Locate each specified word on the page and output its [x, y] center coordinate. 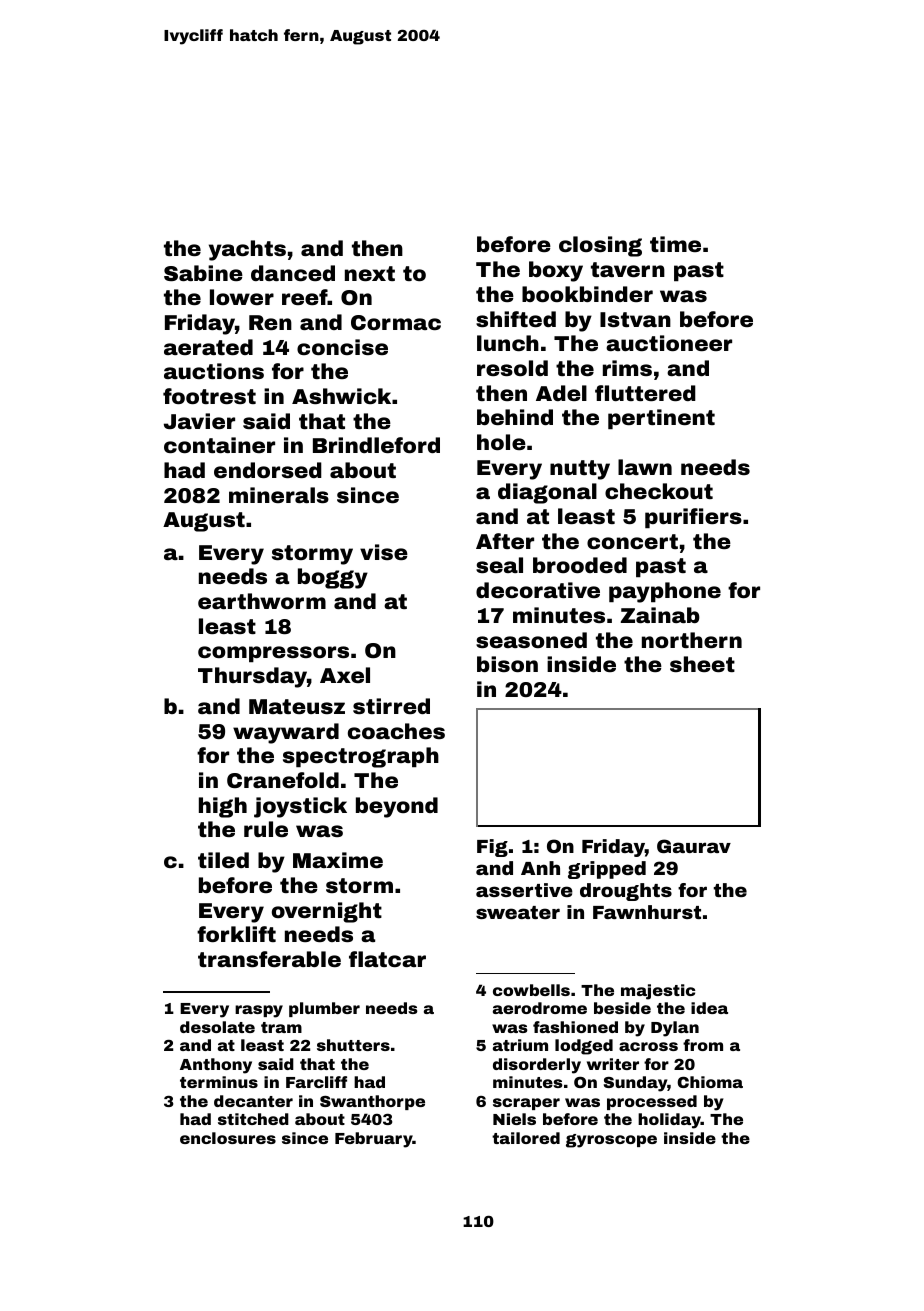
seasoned [531, 640]
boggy [333, 578]
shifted [516, 319]
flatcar [387, 959]
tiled [223, 860]
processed [652, 1102]
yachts [247, 250]
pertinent [661, 419]
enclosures [228, 1138]
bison [507, 664]
